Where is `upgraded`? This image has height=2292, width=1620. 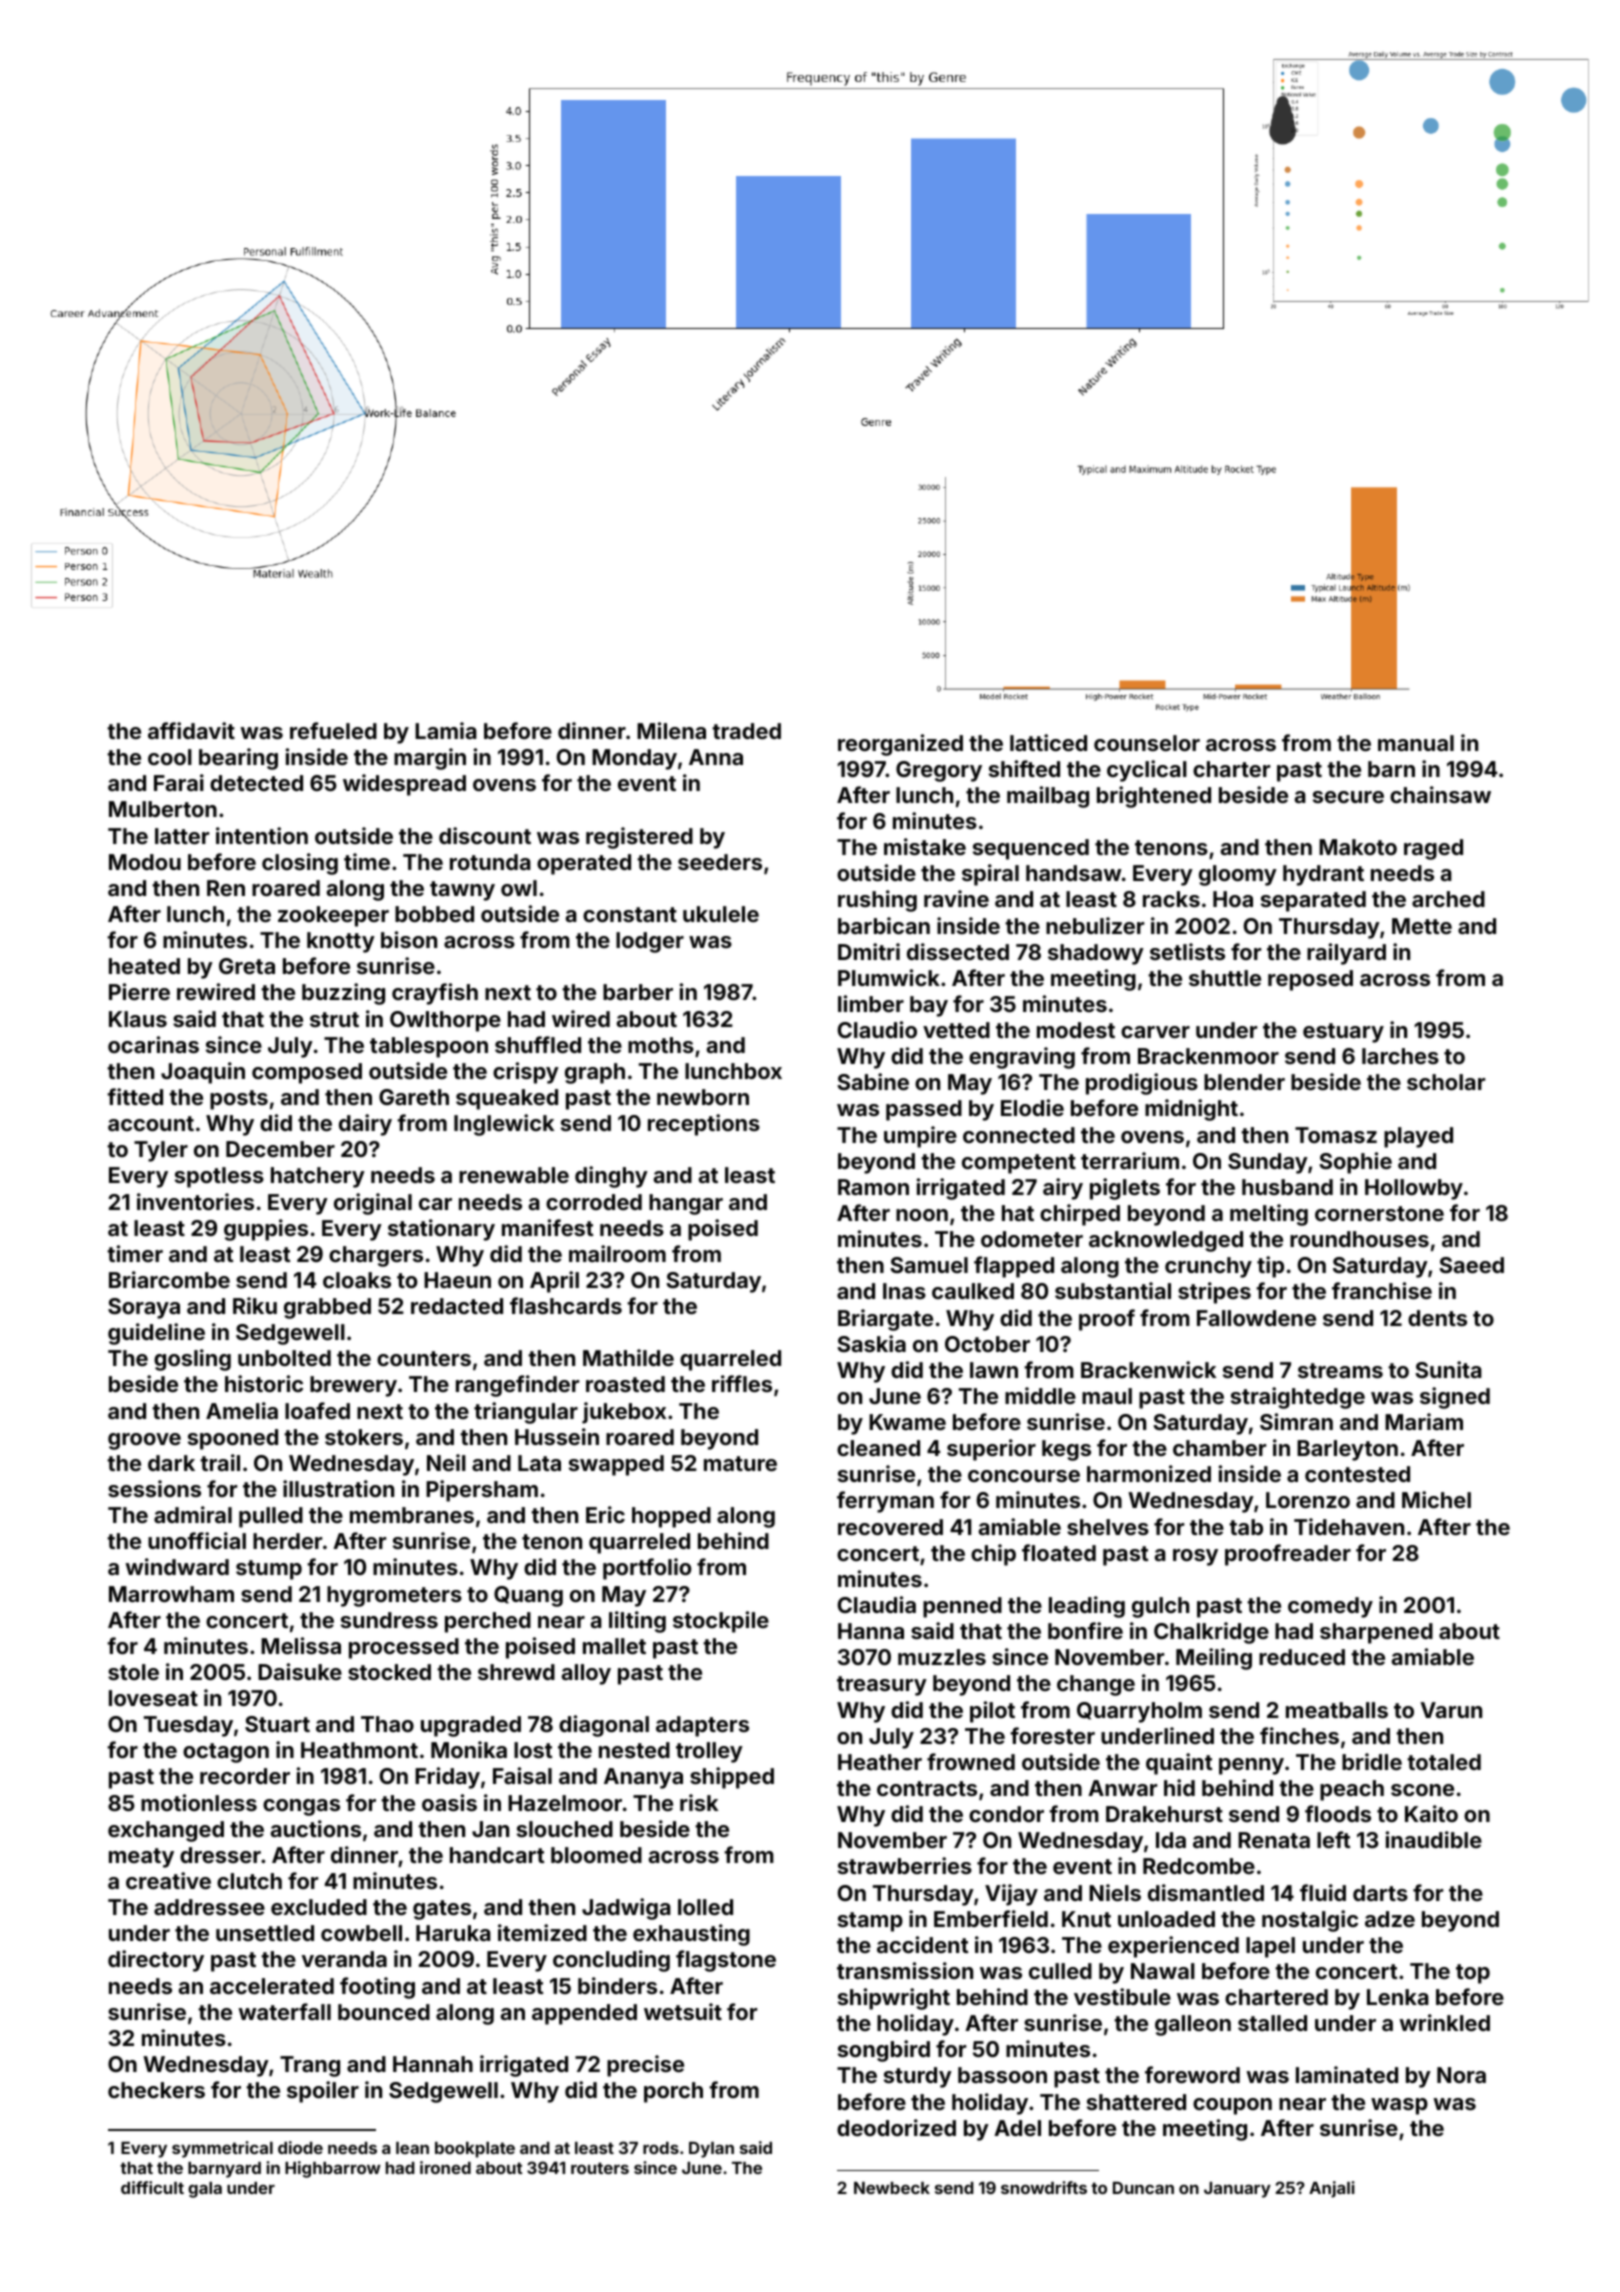
upgraded is located at coordinates (471, 1726).
